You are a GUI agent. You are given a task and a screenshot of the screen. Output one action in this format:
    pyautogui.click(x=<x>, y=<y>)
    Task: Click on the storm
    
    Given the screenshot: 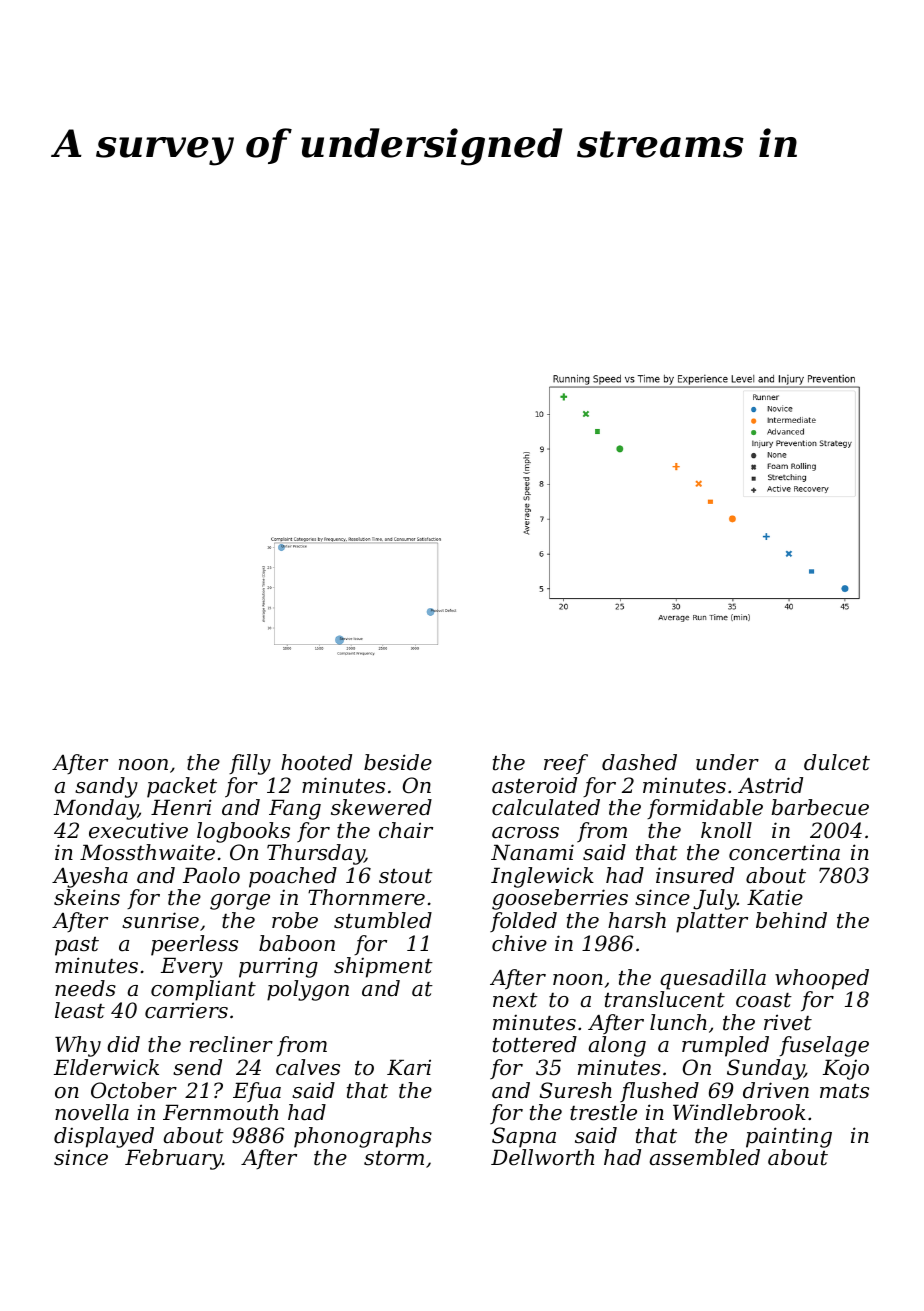 What is the action you would take?
    pyautogui.click(x=394, y=1158)
